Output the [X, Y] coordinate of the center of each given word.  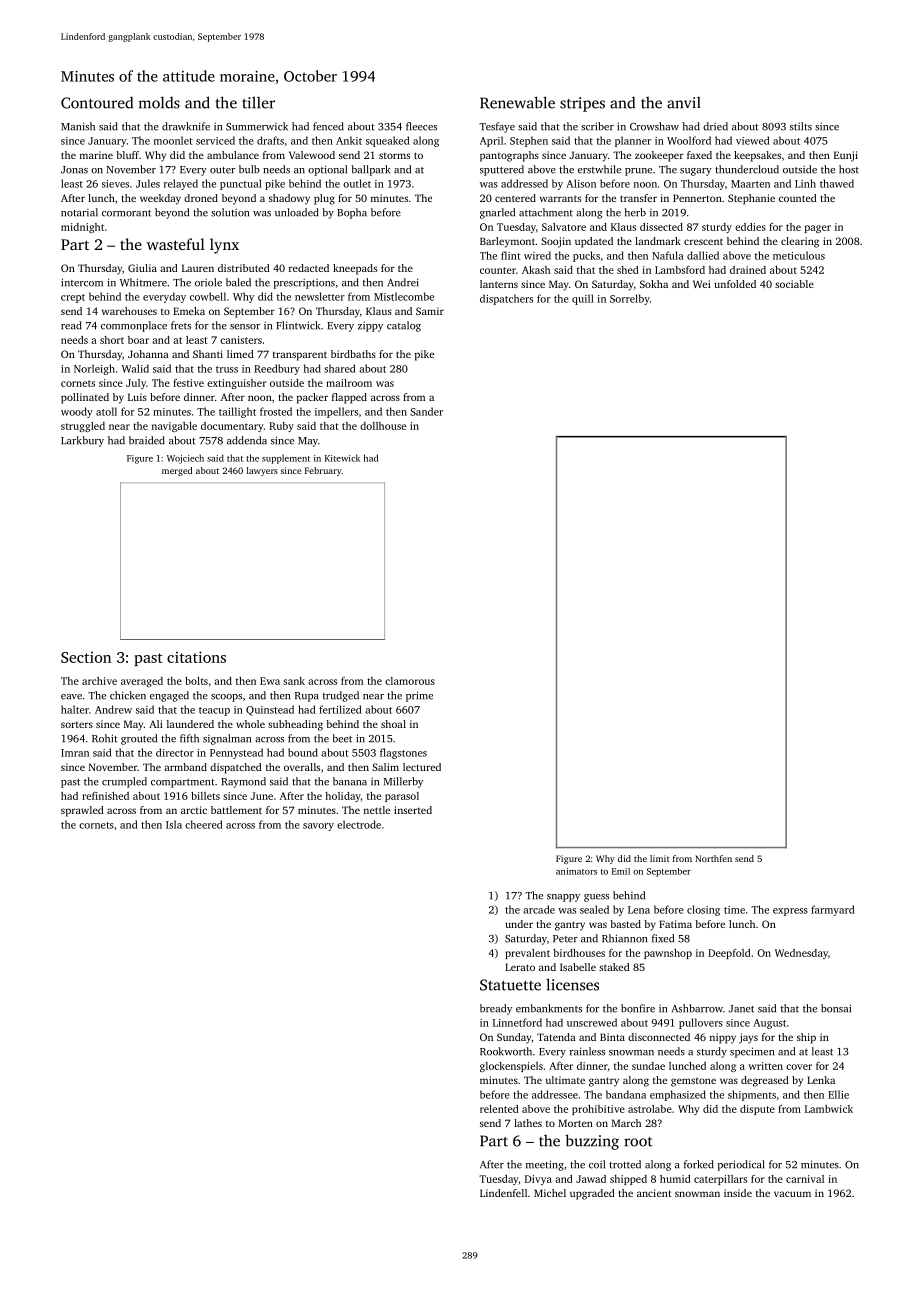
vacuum [792, 1194]
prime [419, 696]
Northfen [713, 858]
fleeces [421, 126]
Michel [550, 1193]
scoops [226, 698]
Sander [426, 411]
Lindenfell [503, 1193]
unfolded [735, 284]
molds [159, 102]
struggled [83, 427]
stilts [801, 126]
